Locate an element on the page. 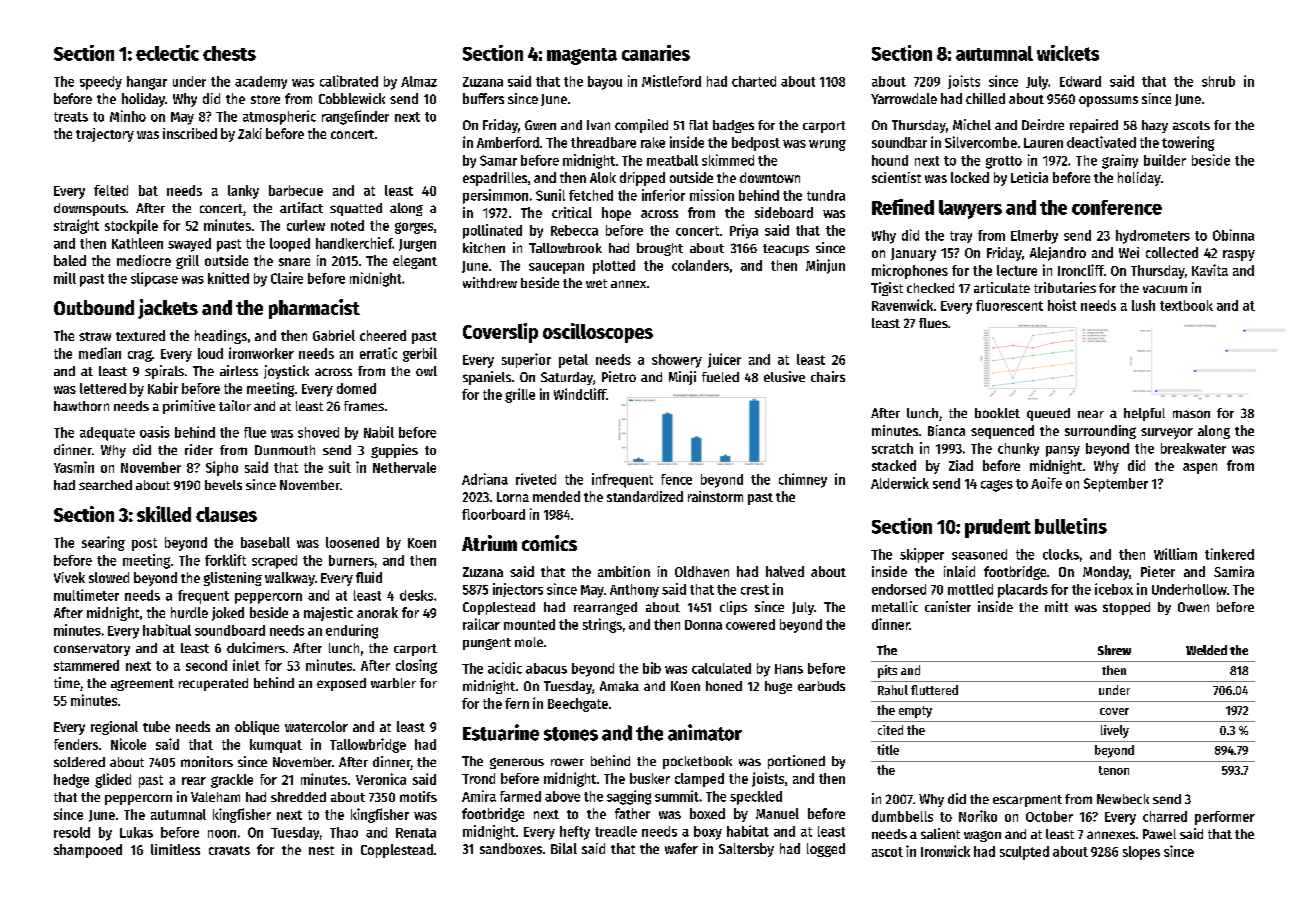 This page has width=1308, height=924. wickets is located at coordinates (1068, 53).
